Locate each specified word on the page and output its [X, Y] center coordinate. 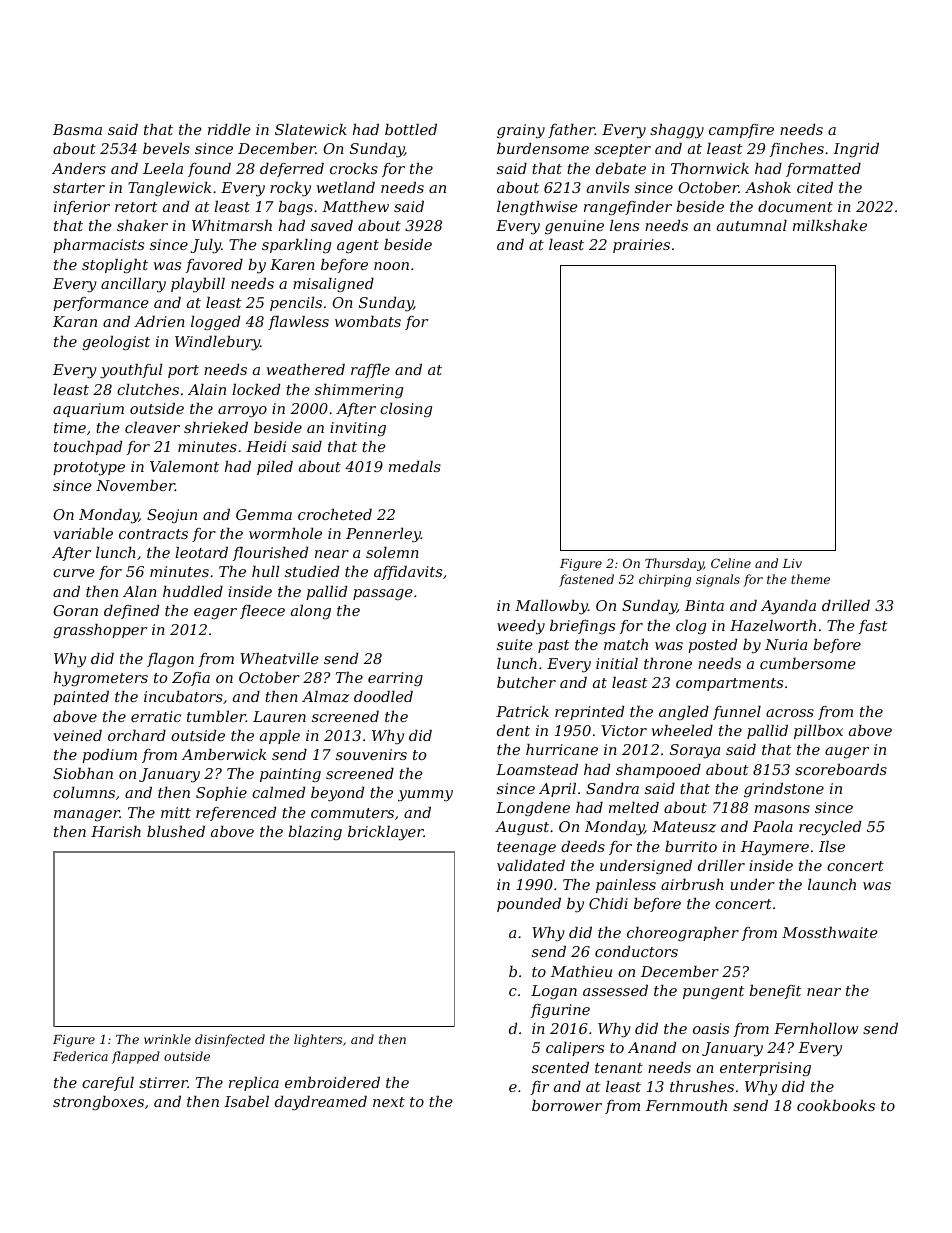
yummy [425, 796]
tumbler [216, 716]
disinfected [230, 1040]
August [522, 828]
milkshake [830, 225]
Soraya [695, 751]
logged [215, 323]
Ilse [832, 846]
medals [415, 466]
